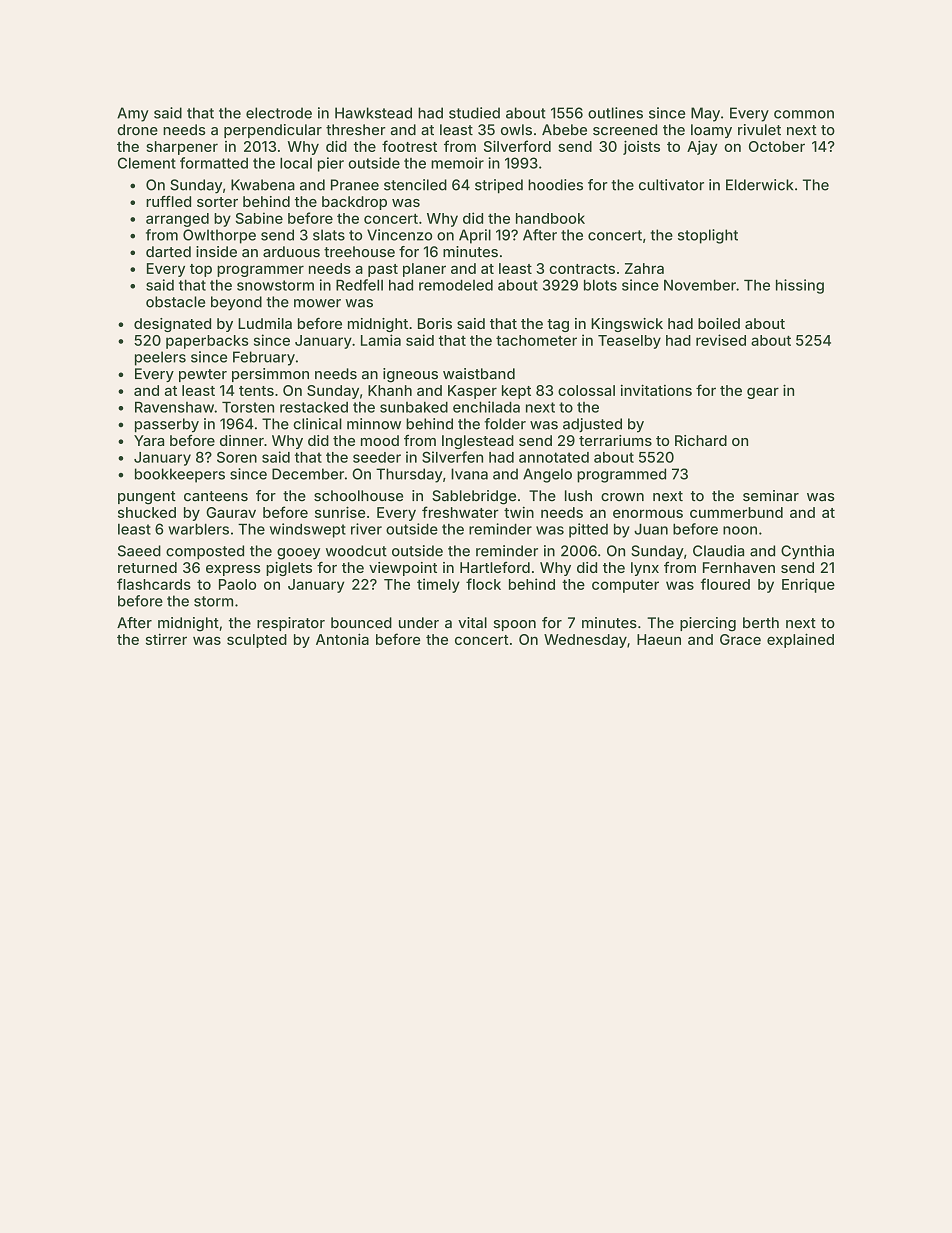 The height and width of the screenshot is (1233, 952). Describe the element at coordinates (558, 325) in the screenshot. I see `tag` at that location.
